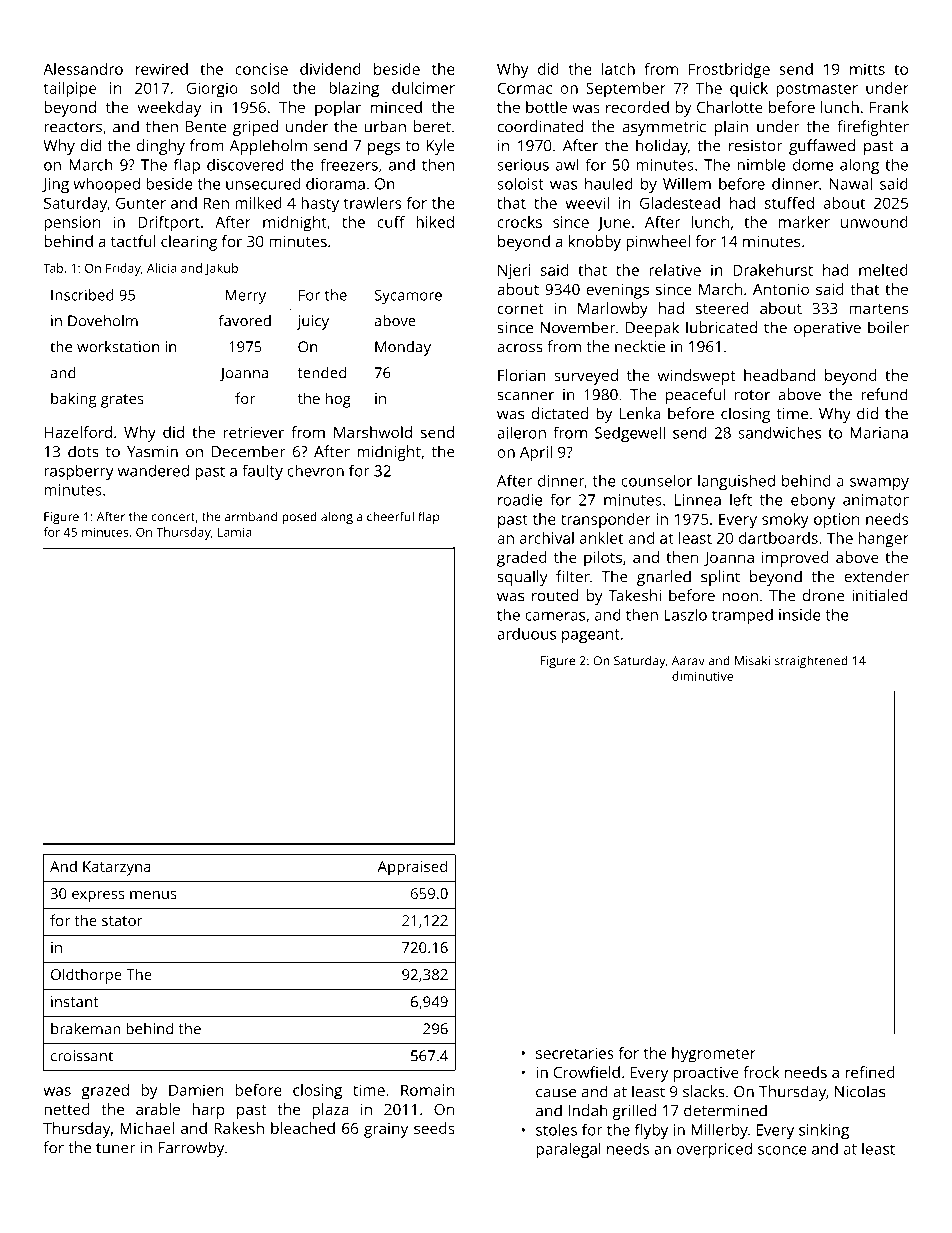  What do you see at coordinates (613, 310) in the screenshot?
I see `Marlowby` at bounding box center [613, 310].
